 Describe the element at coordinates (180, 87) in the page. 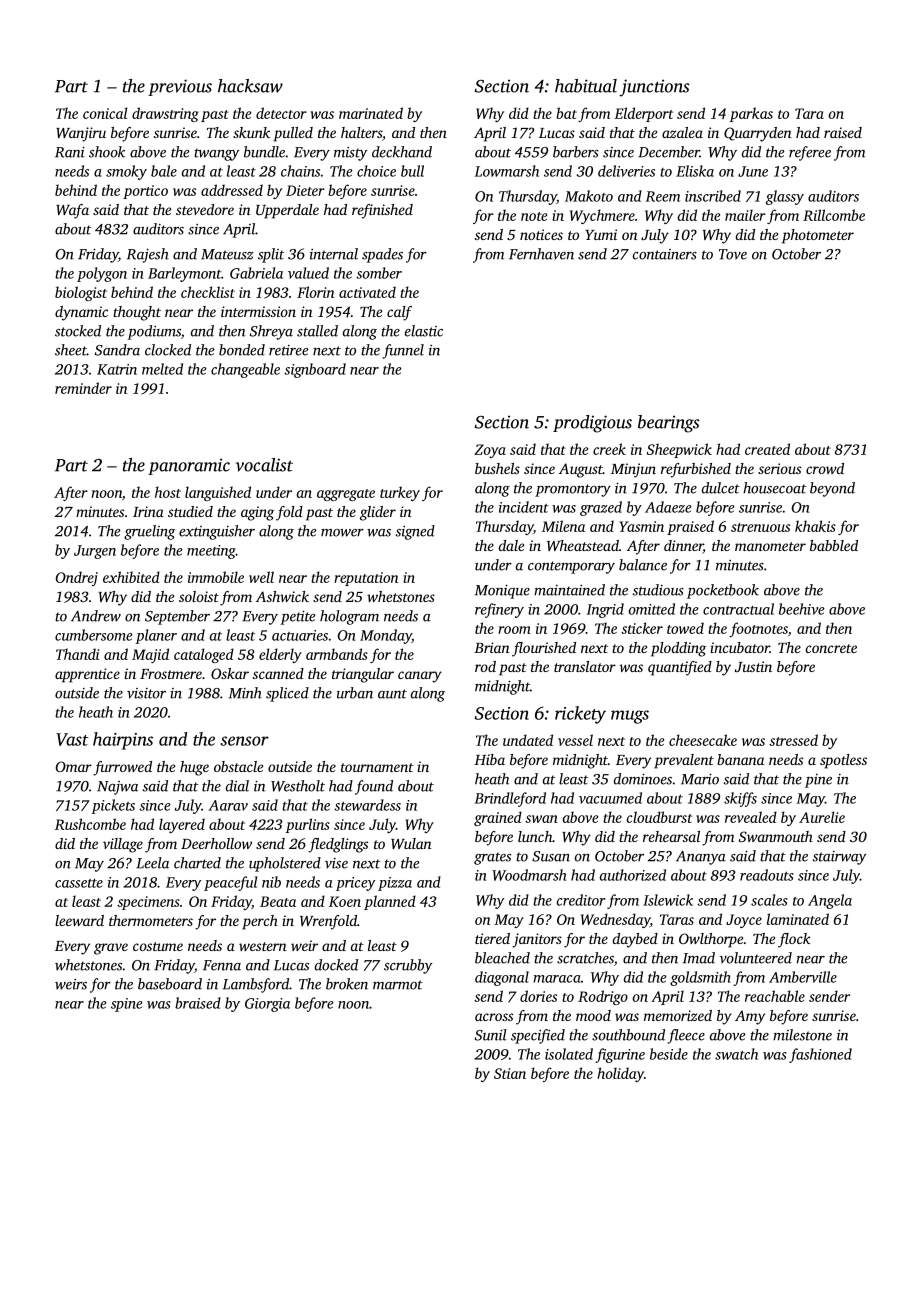

I see `previous` at that location.
